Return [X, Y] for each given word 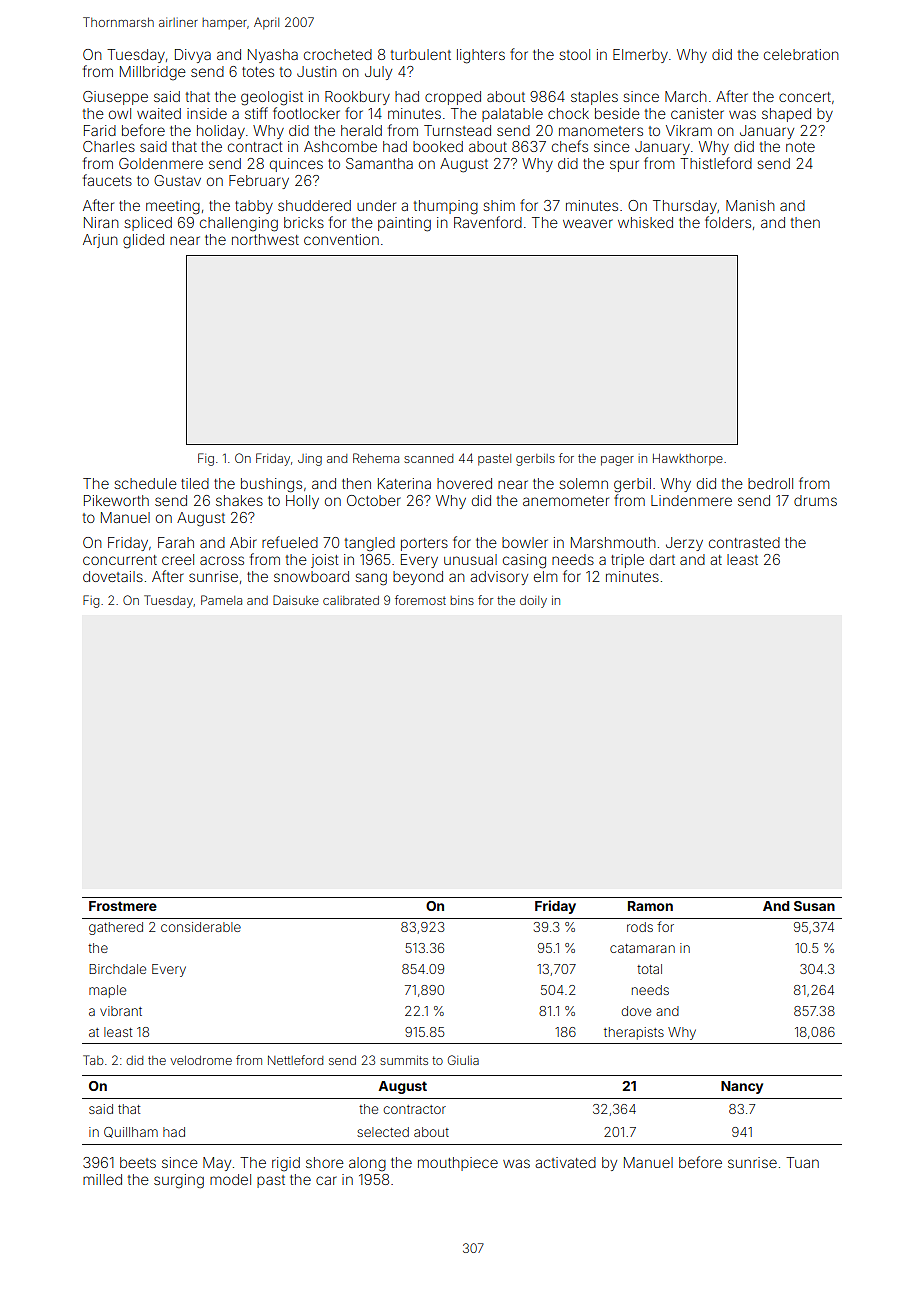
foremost [420, 600]
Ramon [650, 906]
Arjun [100, 241]
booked [438, 146]
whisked [645, 222]
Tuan [802, 1162]
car [326, 1180]
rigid [286, 1164]
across [222, 560]
